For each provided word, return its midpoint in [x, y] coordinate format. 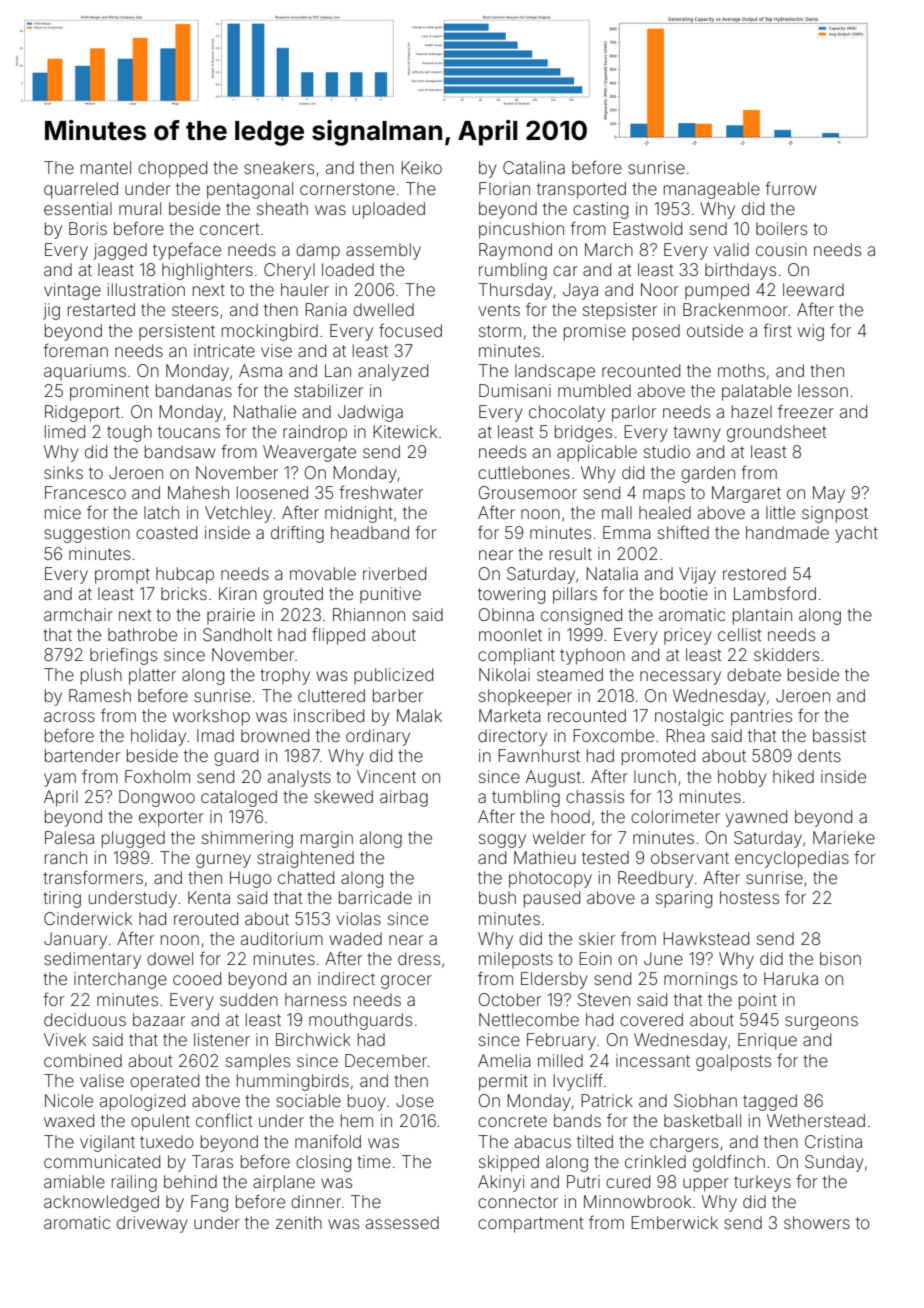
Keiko [421, 167]
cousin [781, 249]
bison [840, 958]
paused [552, 899]
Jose [415, 1100]
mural [140, 208]
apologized [142, 1102]
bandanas [194, 390]
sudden [249, 999]
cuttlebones [524, 472]
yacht [856, 534]
